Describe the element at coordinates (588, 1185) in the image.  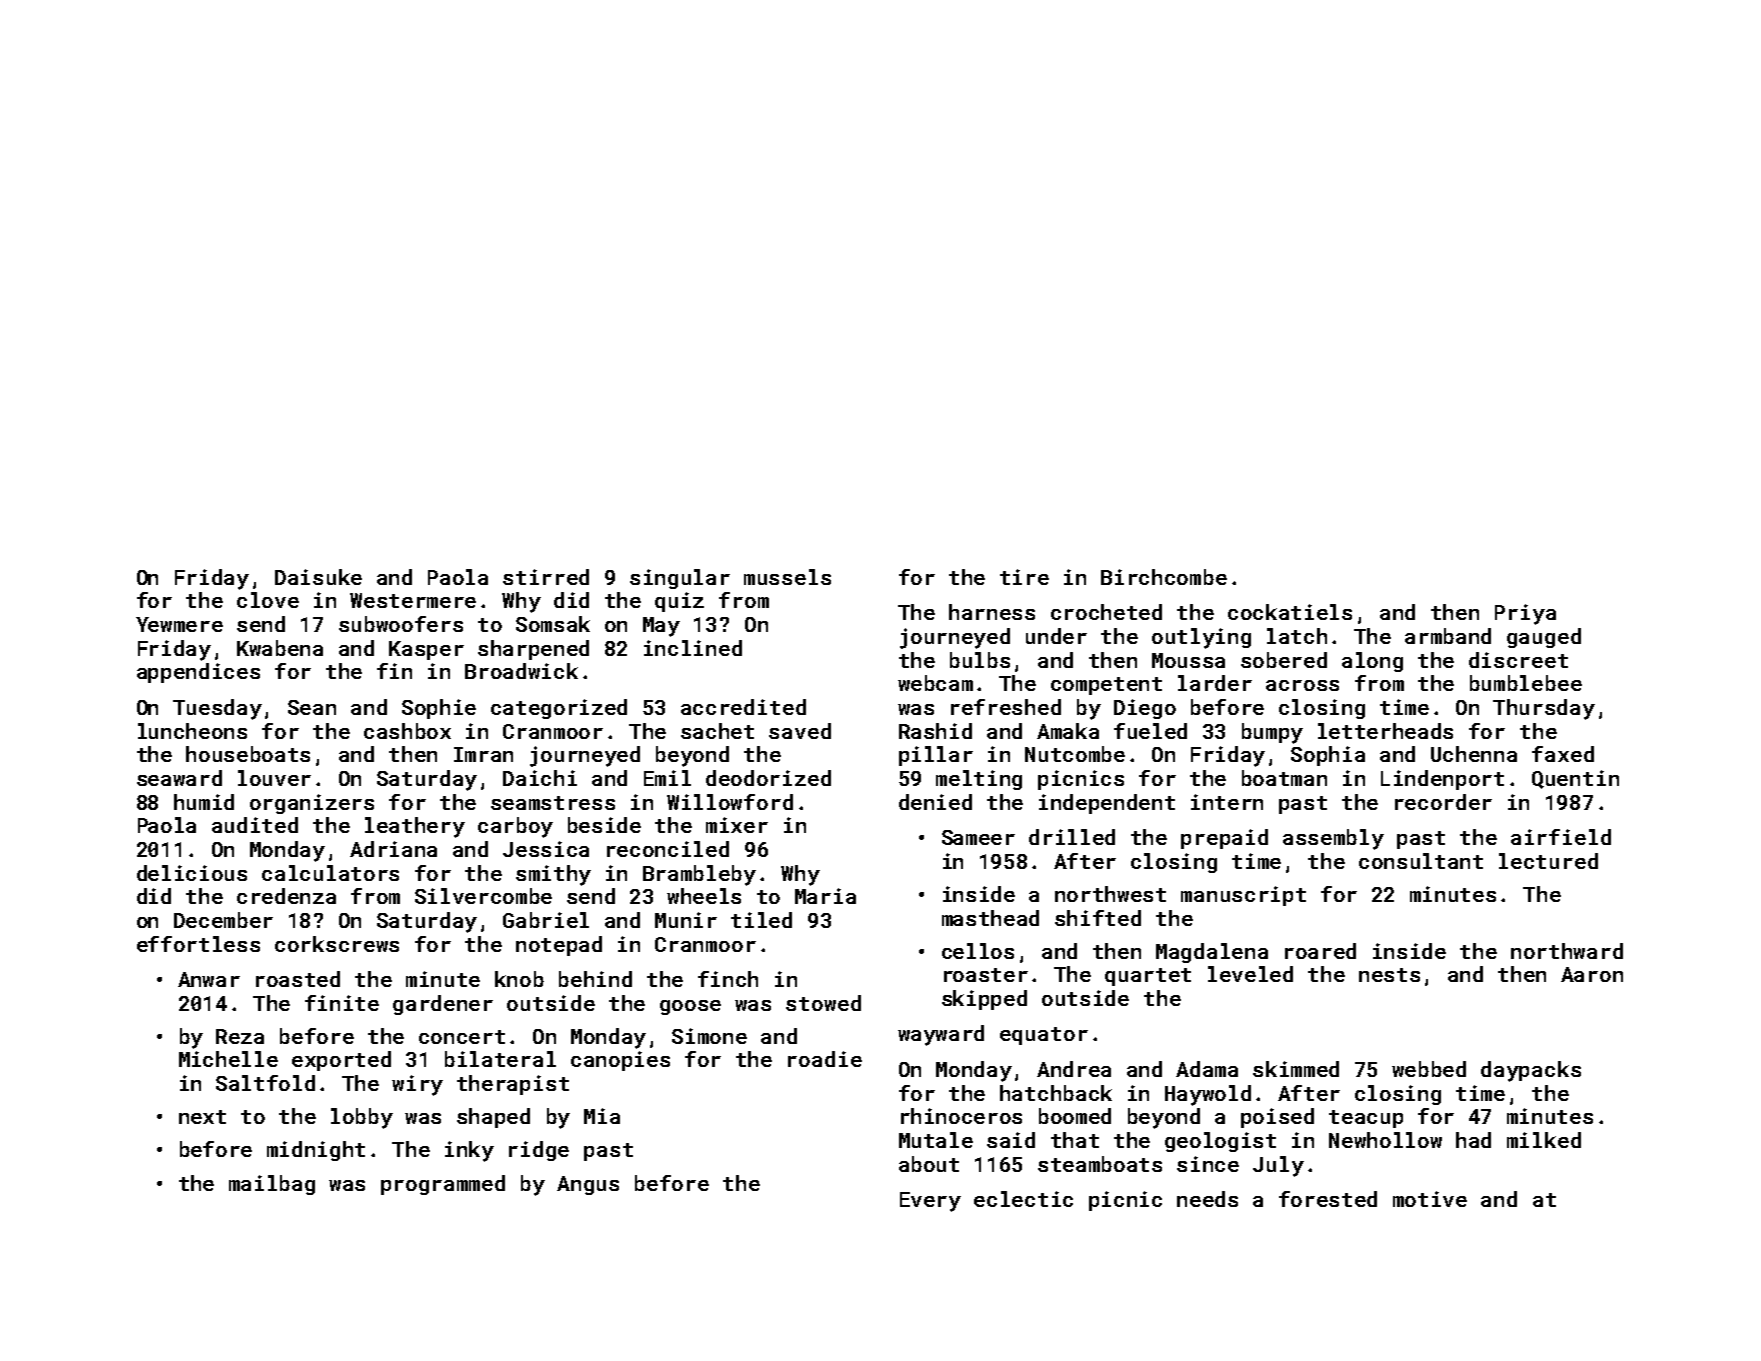
I see `Angus` at that location.
